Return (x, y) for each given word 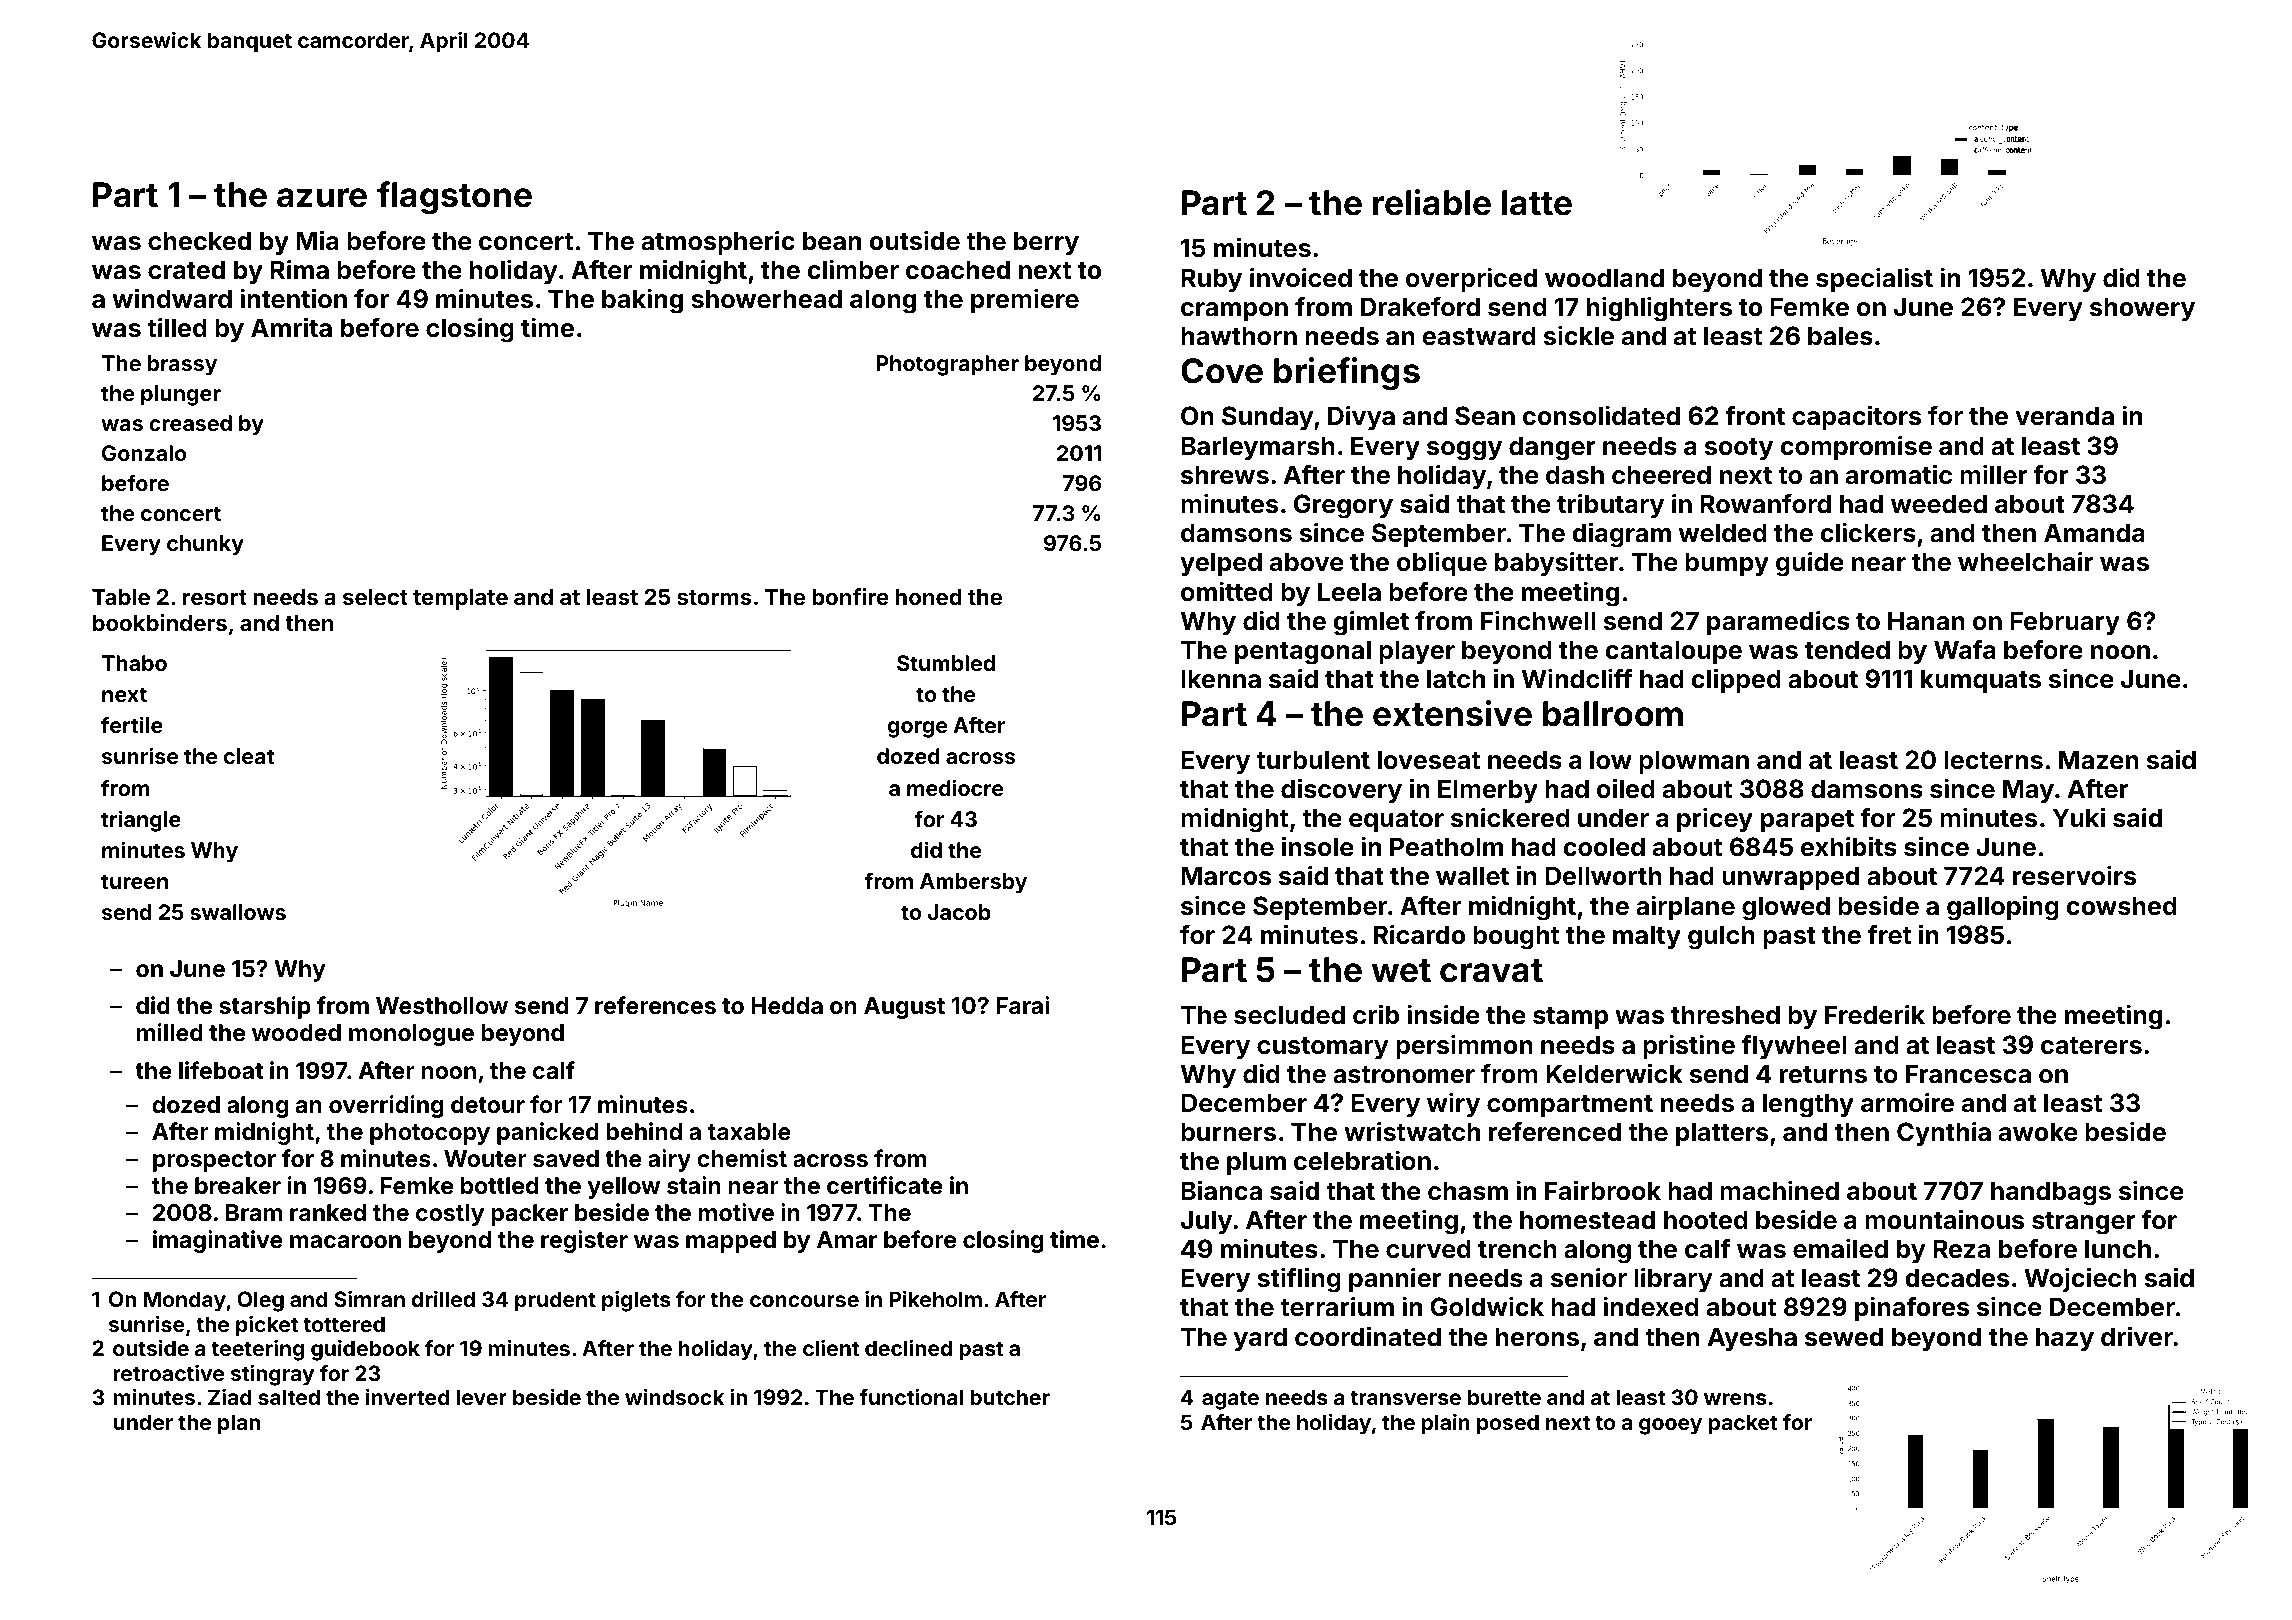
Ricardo (1419, 934)
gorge (917, 729)
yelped (1221, 564)
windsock (674, 1397)
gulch (1721, 937)
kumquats (1981, 681)
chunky (205, 545)
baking (642, 301)
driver (2137, 1336)
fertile (132, 724)
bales (1840, 336)
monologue (411, 1035)
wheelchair (2026, 561)
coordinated (1368, 1336)
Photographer (947, 365)
